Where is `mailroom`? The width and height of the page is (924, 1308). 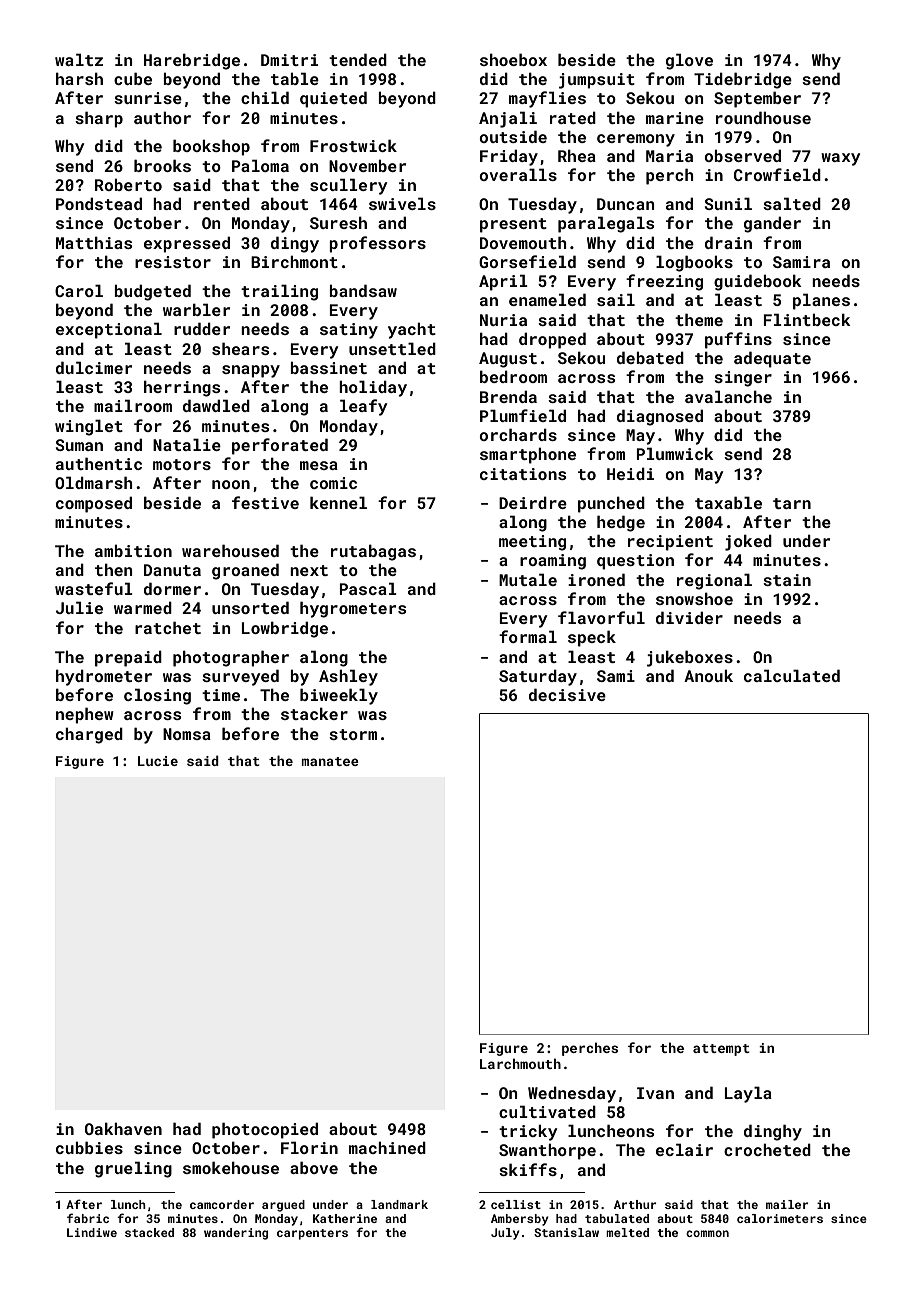 mailroom is located at coordinates (133, 405).
